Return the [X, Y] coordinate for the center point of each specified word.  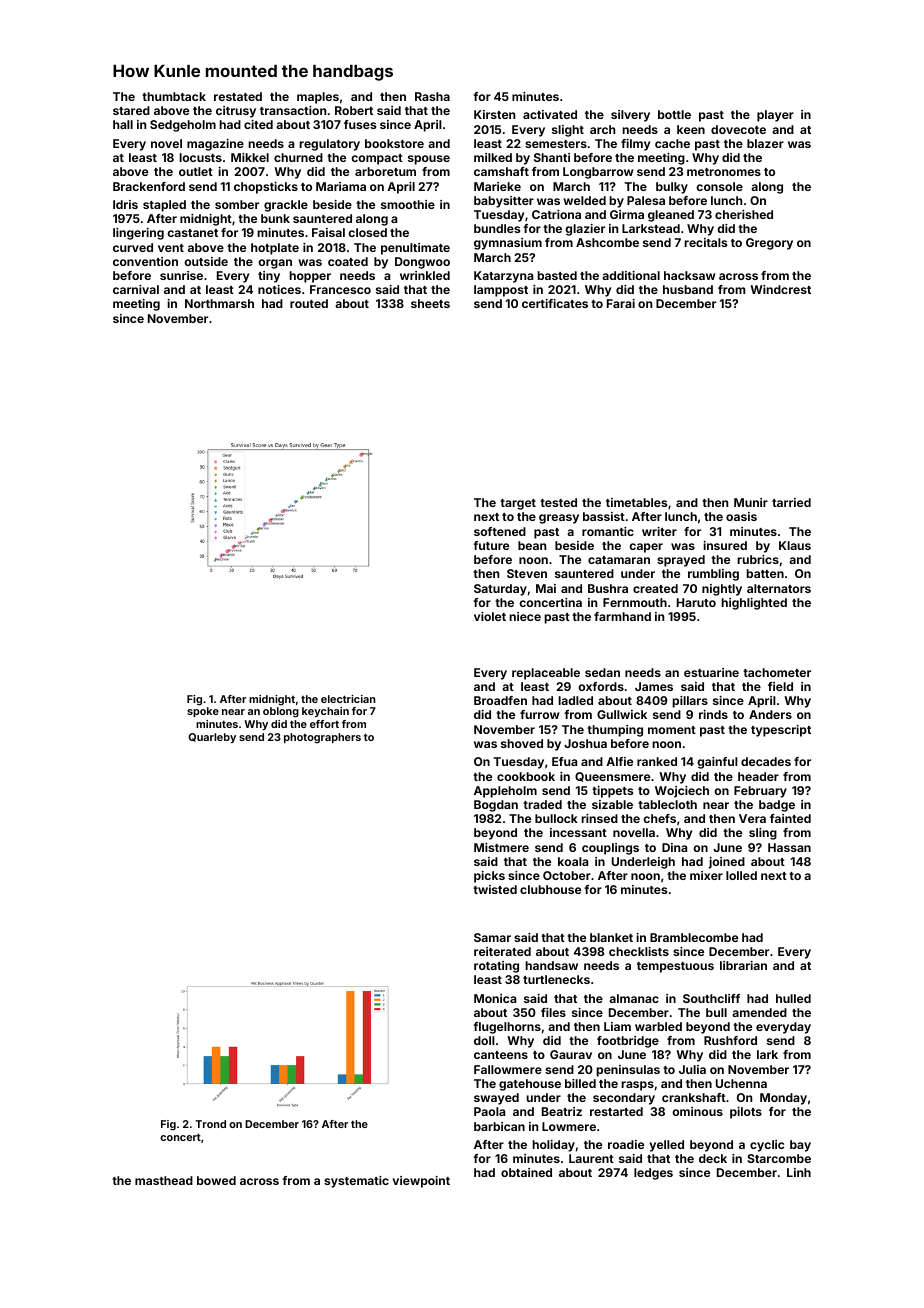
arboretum [385, 171]
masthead [164, 1180]
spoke [203, 712]
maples [318, 98]
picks [489, 877]
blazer [765, 143]
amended [759, 1012]
